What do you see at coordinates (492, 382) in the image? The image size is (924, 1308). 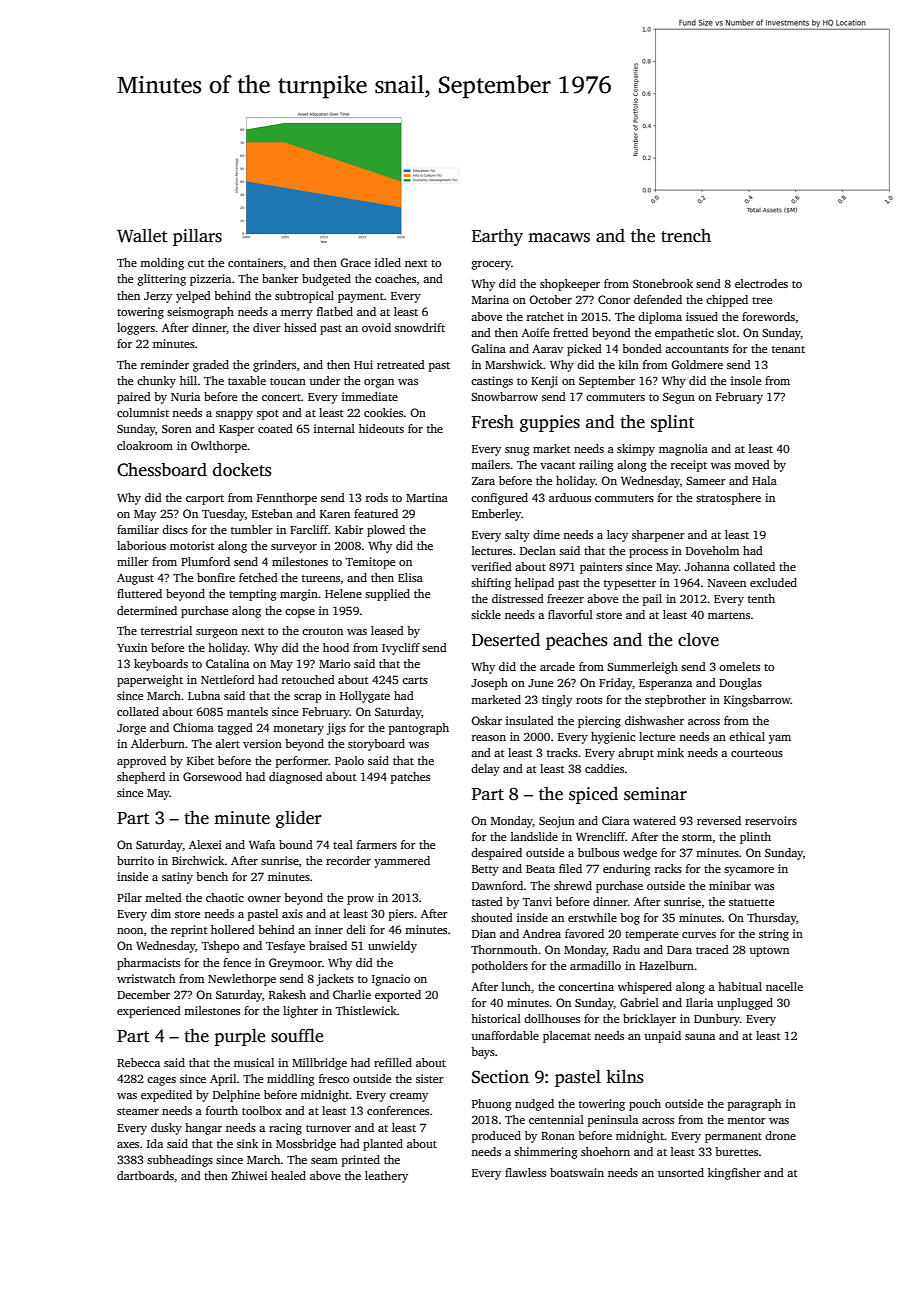 I see `castings` at bounding box center [492, 382].
